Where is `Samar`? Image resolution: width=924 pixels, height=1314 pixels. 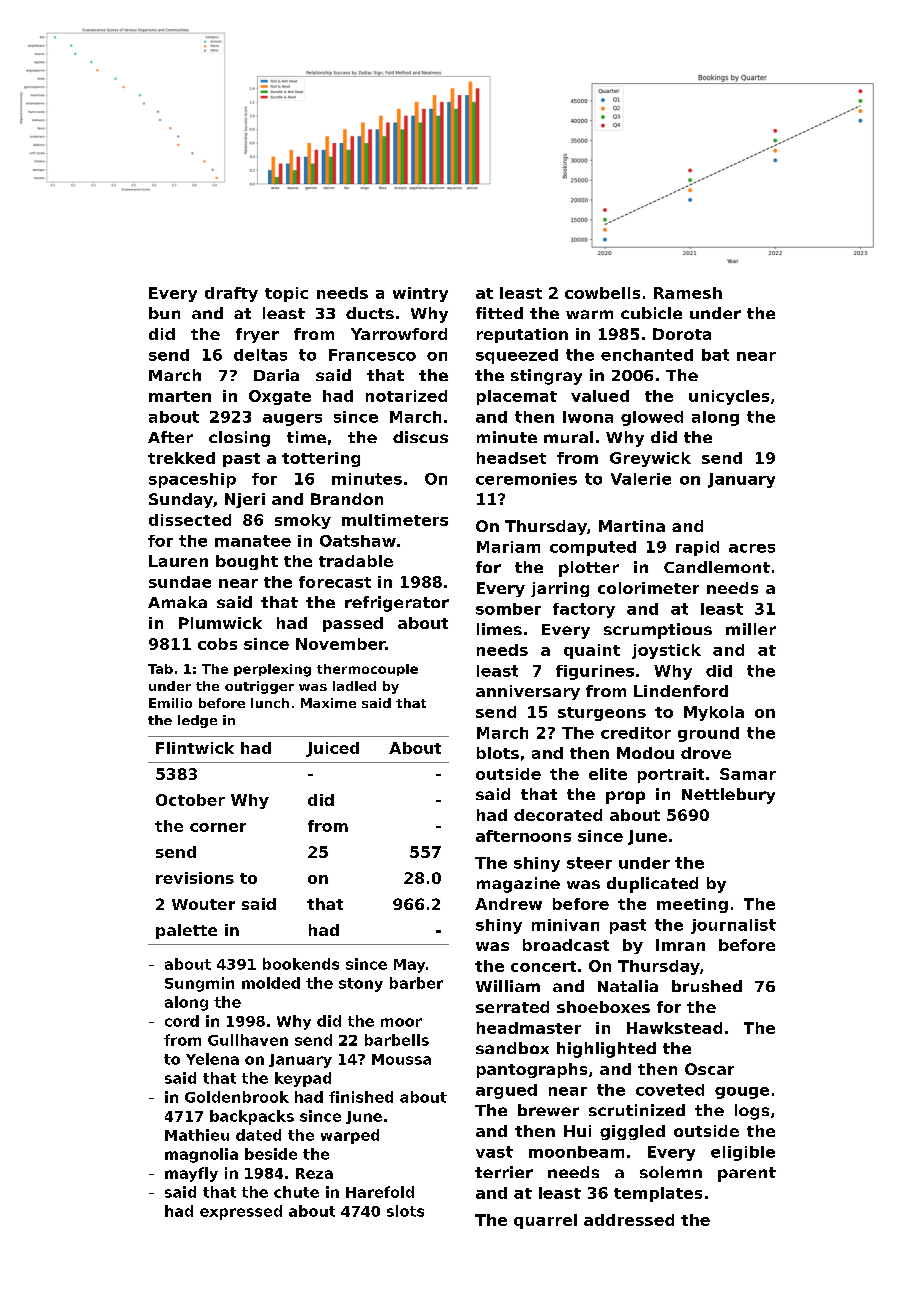 Samar is located at coordinates (748, 774).
